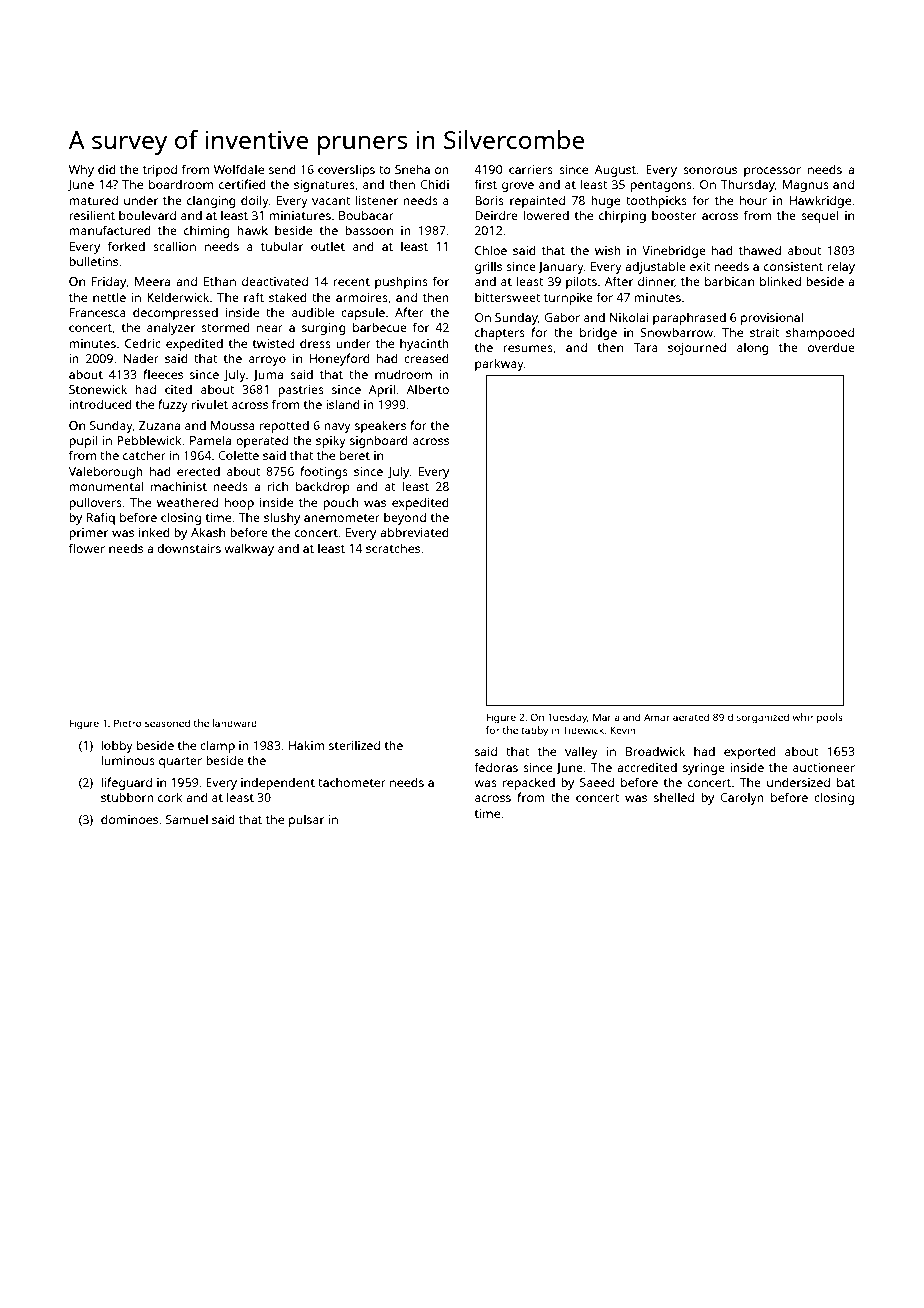 This screenshot has height=1308, width=924. Describe the element at coordinates (491, 250) in the screenshot. I see `Chloe` at that location.
